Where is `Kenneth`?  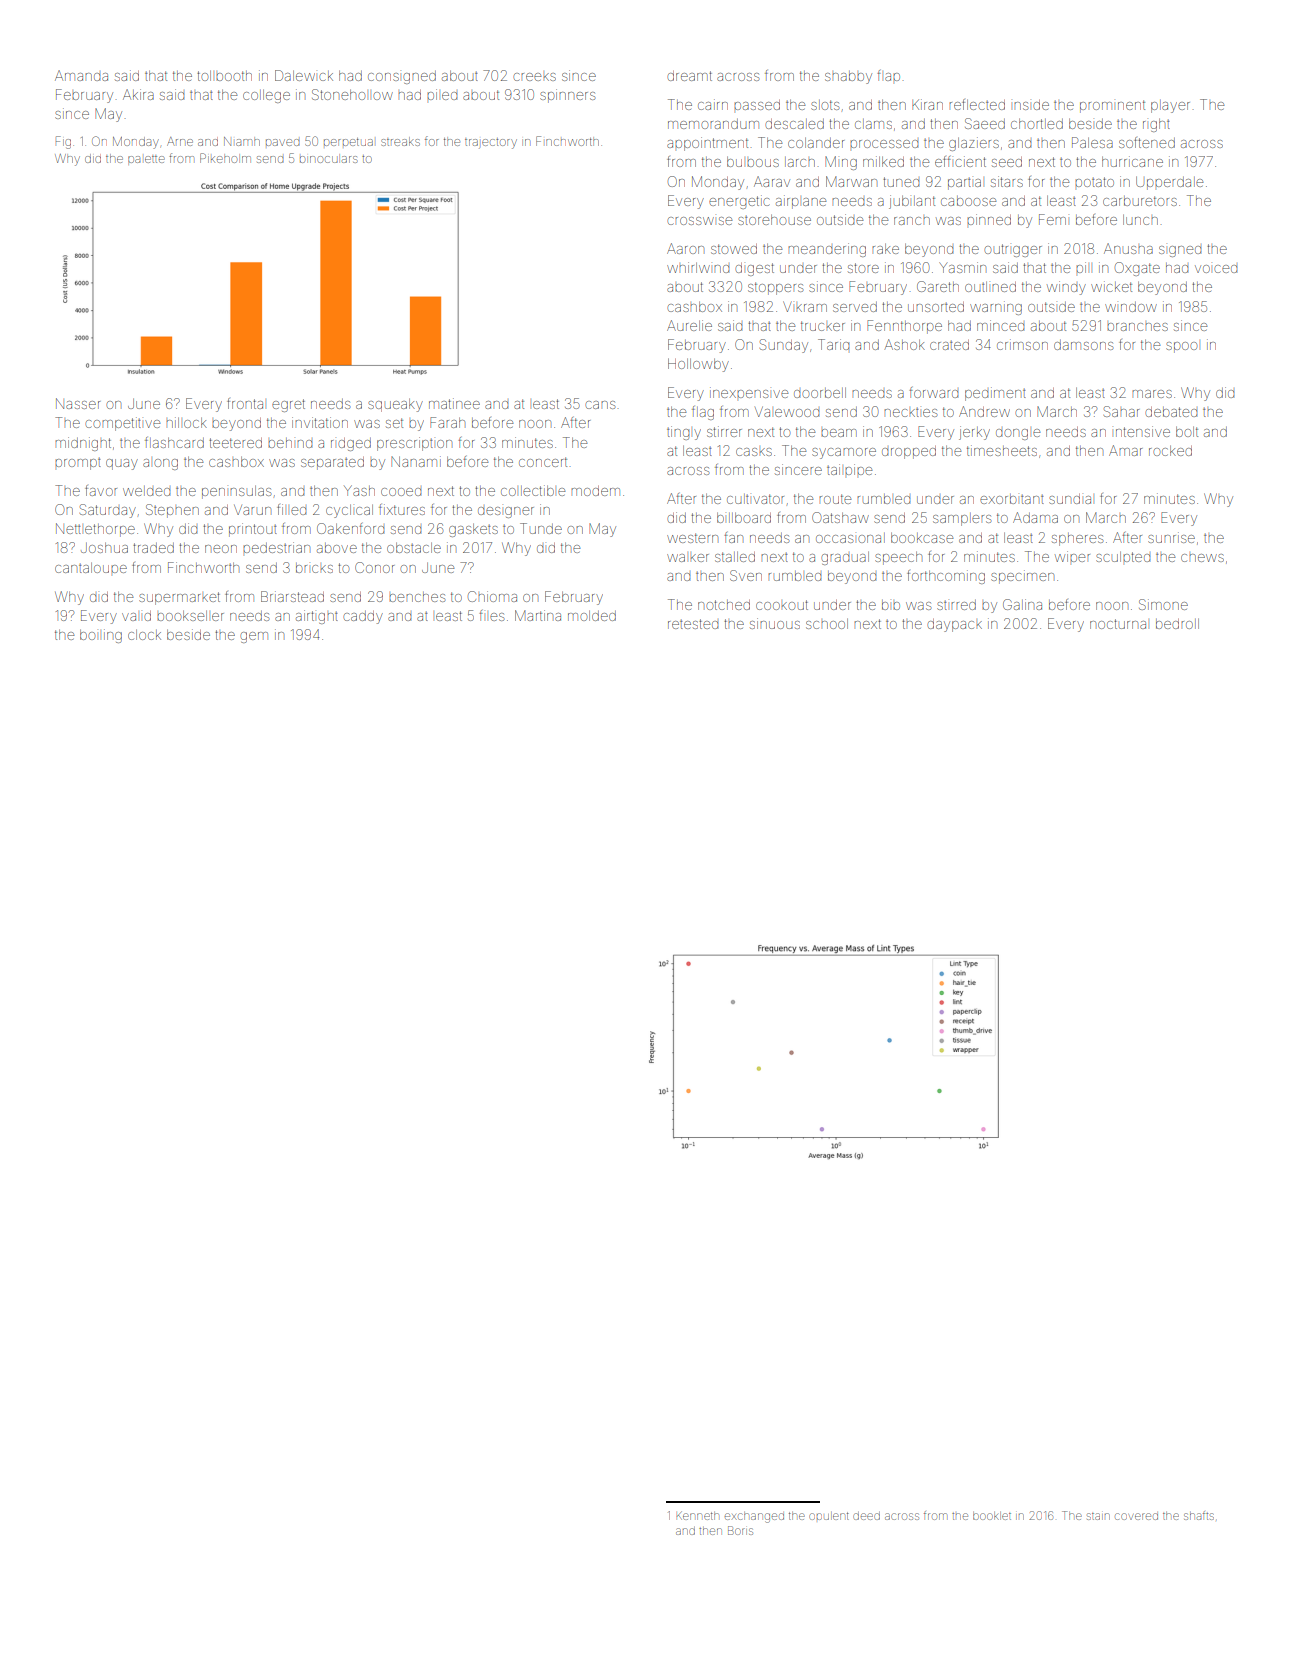
Kenneth is located at coordinates (697, 1515).
